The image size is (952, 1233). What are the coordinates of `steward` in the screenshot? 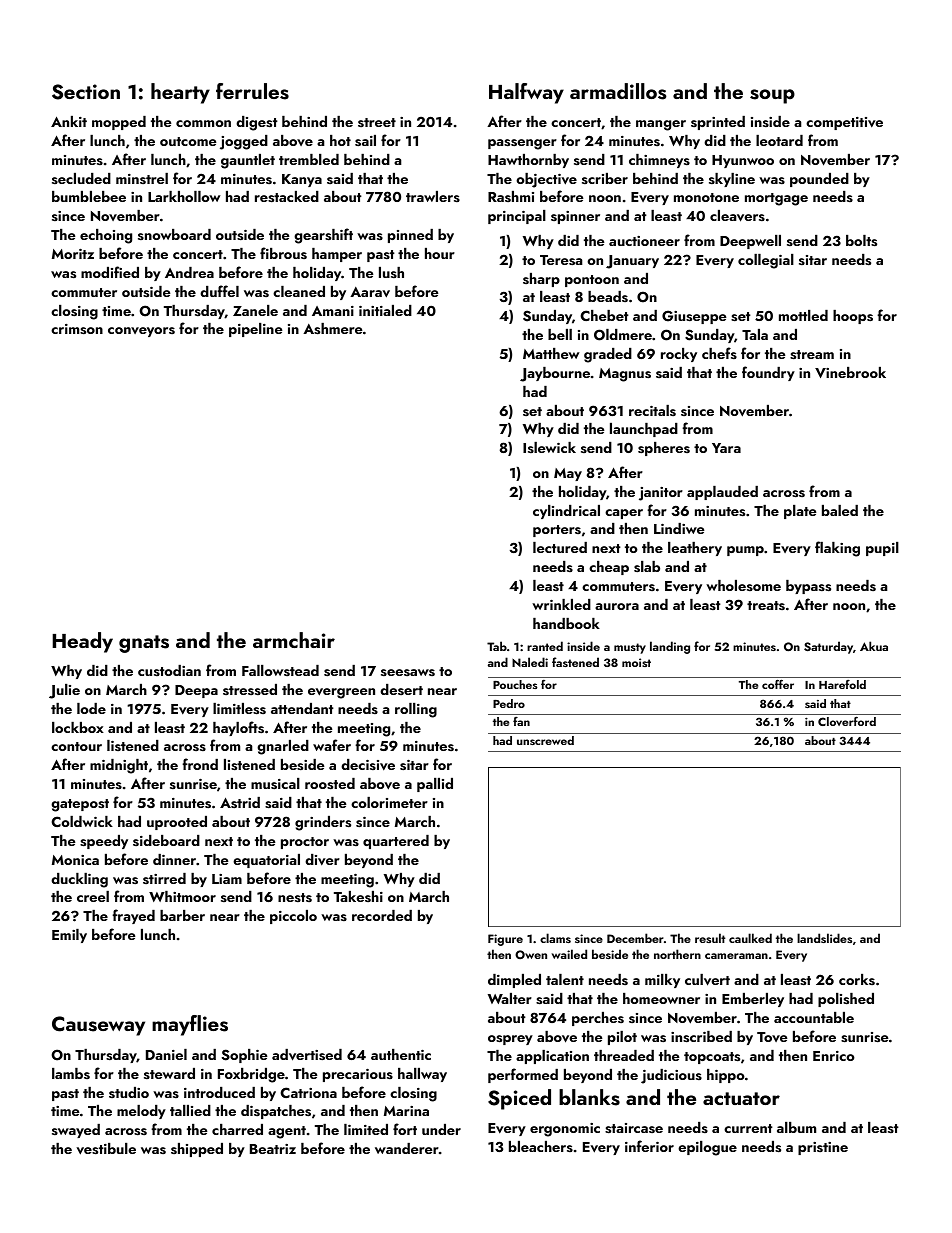 It's located at (169, 1073).
